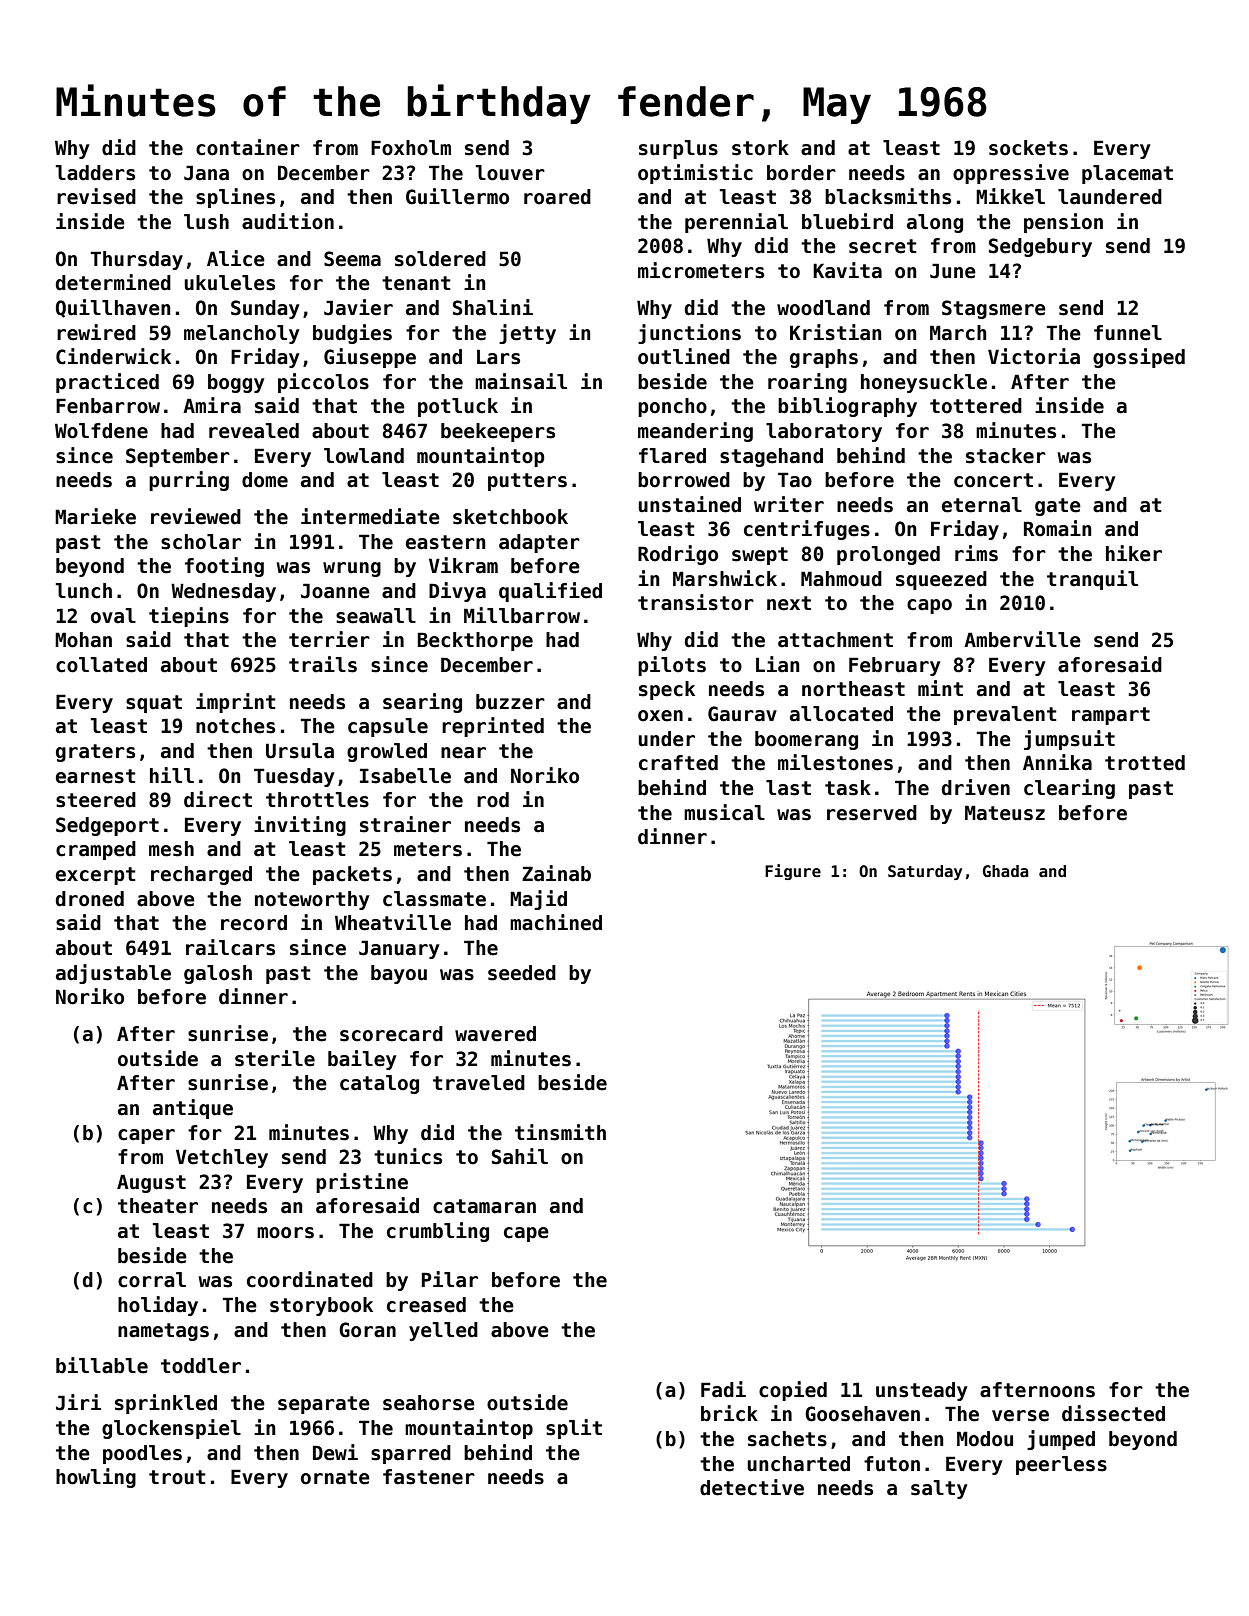  I want to click on gossiped, so click(1139, 358).
